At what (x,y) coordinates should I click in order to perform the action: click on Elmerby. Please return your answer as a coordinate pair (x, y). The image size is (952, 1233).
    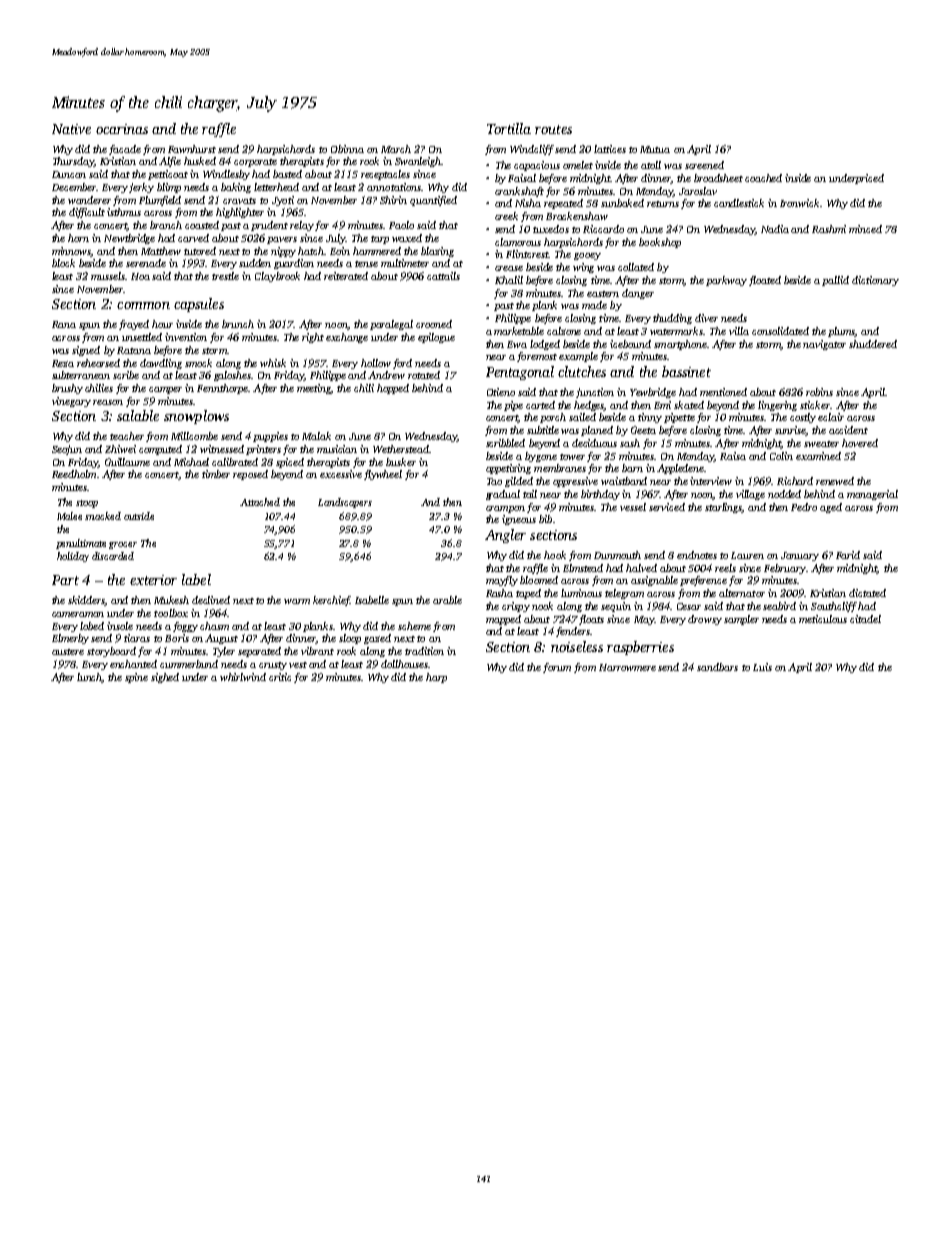
    Looking at the image, I should click on (70, 639).
